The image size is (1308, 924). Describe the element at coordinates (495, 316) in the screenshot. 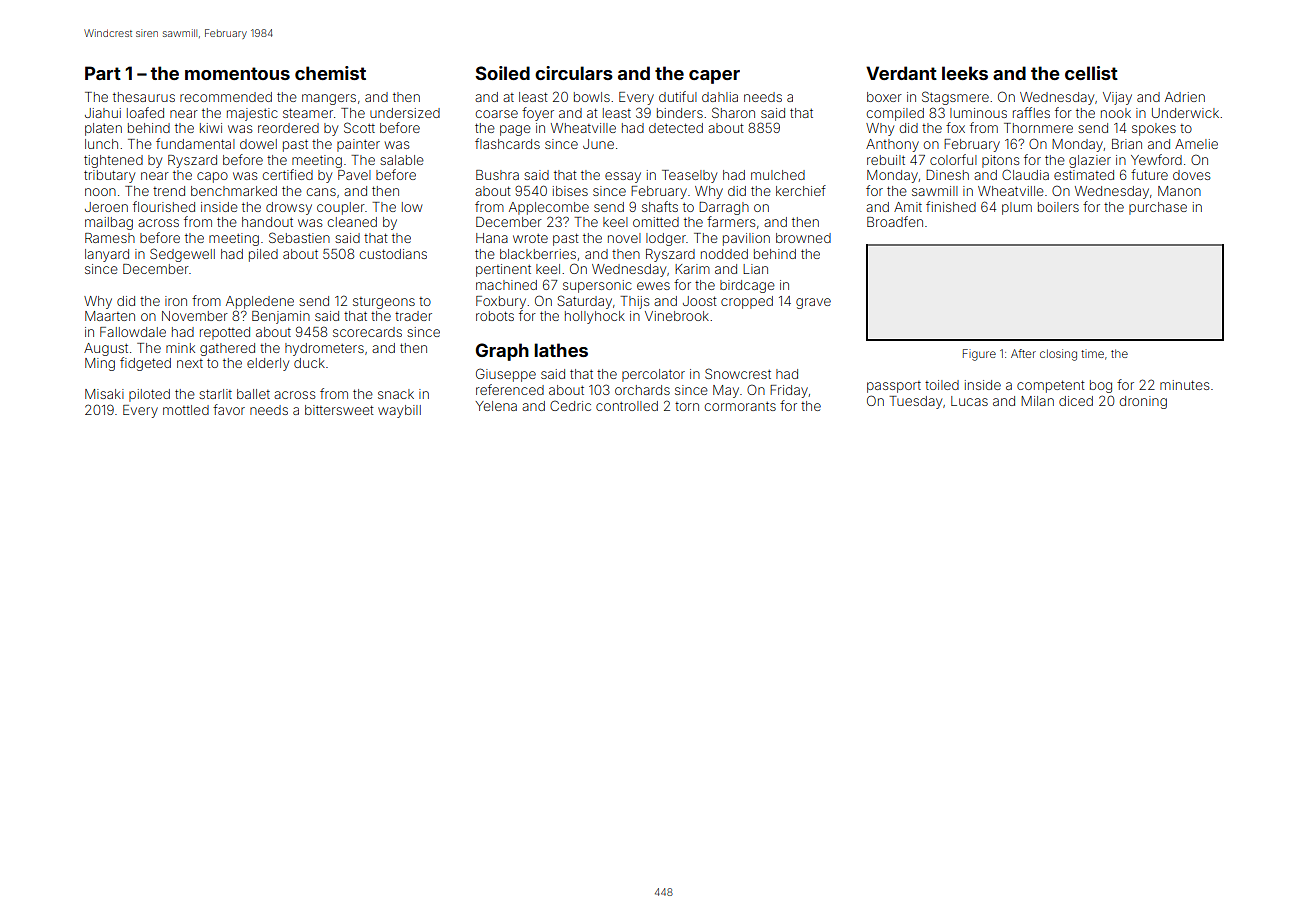

I see `robots` at that location.
